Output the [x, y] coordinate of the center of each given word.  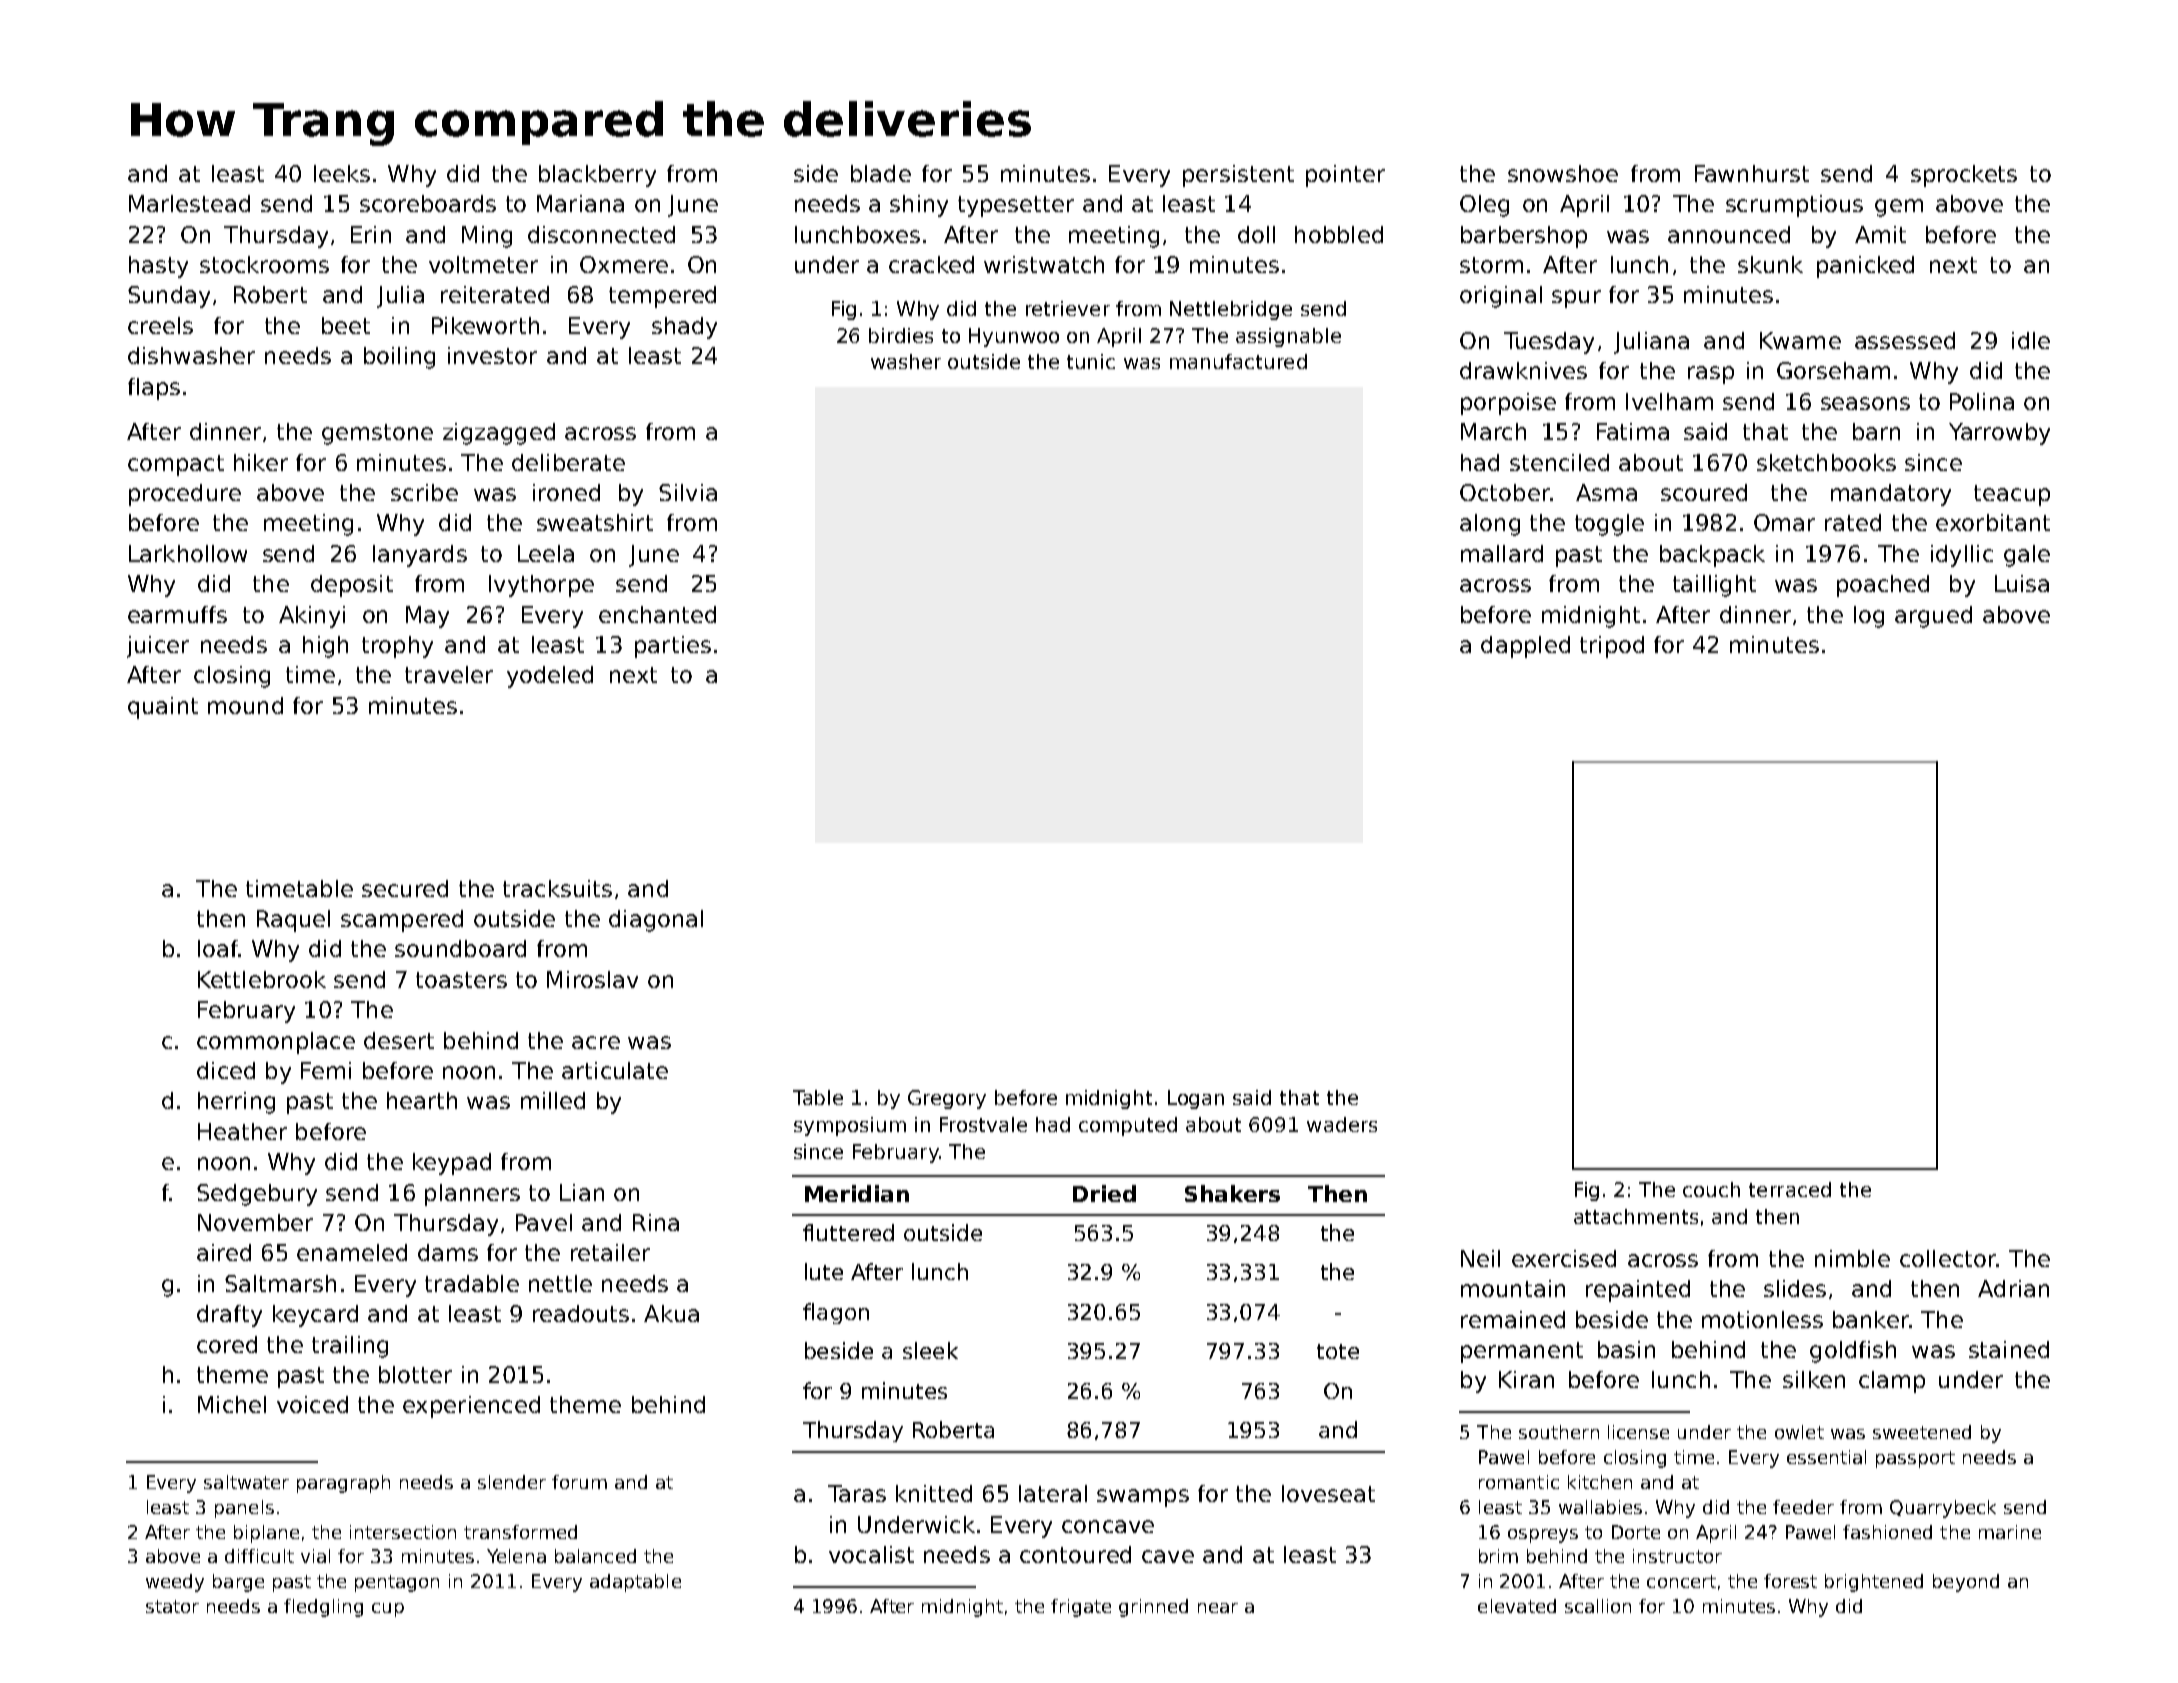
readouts [581, 1313]
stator [172, 1606]
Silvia [688, 492]
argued [1933, 617]
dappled [1525, 647]
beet [346, 325]
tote [1338, 1351]
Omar [1784, 522]
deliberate [568, 462]
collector [1948, 1258]
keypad [452, 1164]
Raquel [293, 921]
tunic [1091, 361]
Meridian [857, 1193]
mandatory [1891, 495]
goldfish [1853, 1352]
